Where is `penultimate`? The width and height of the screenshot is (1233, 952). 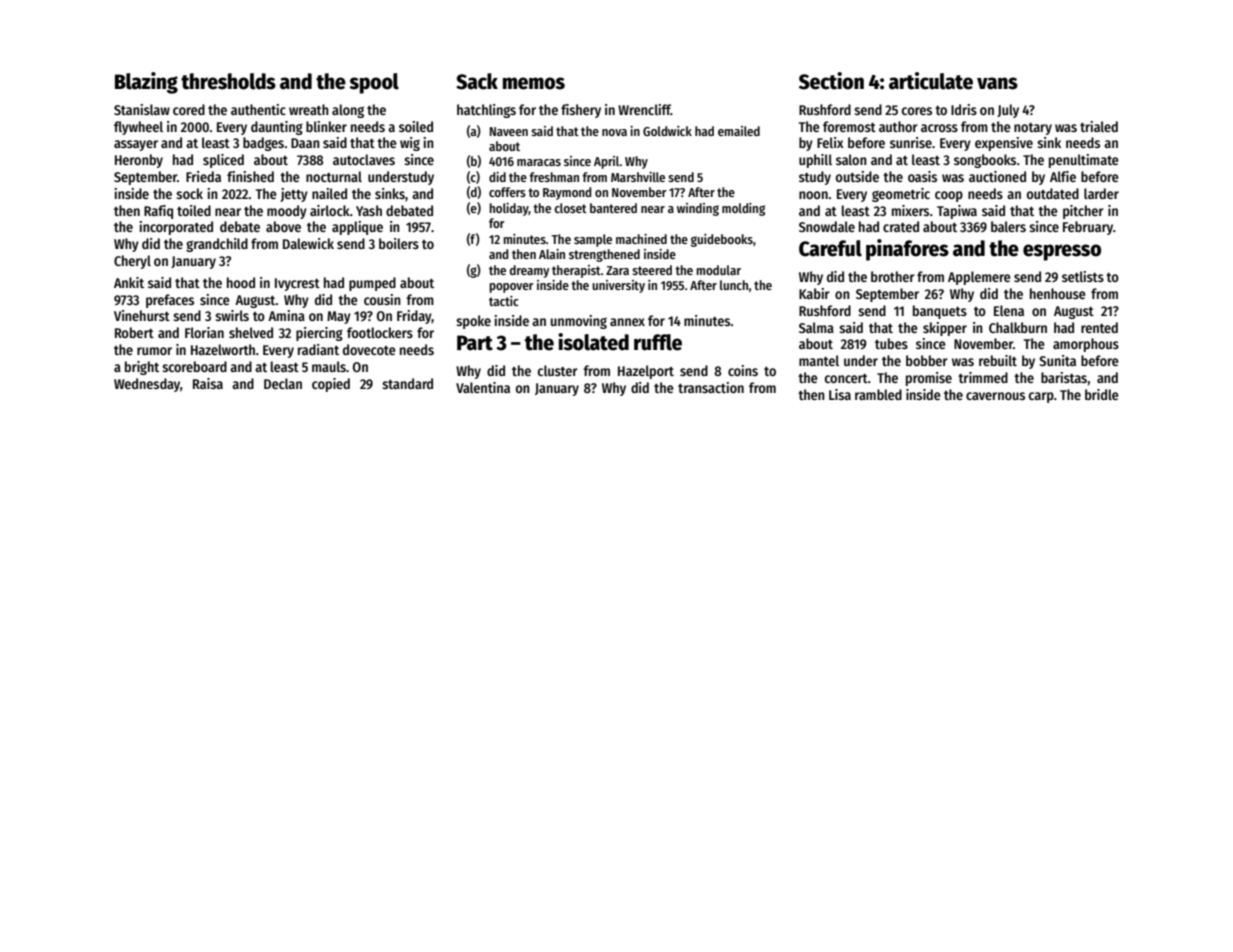 penultimate is located at coordinates (1084, 161).
